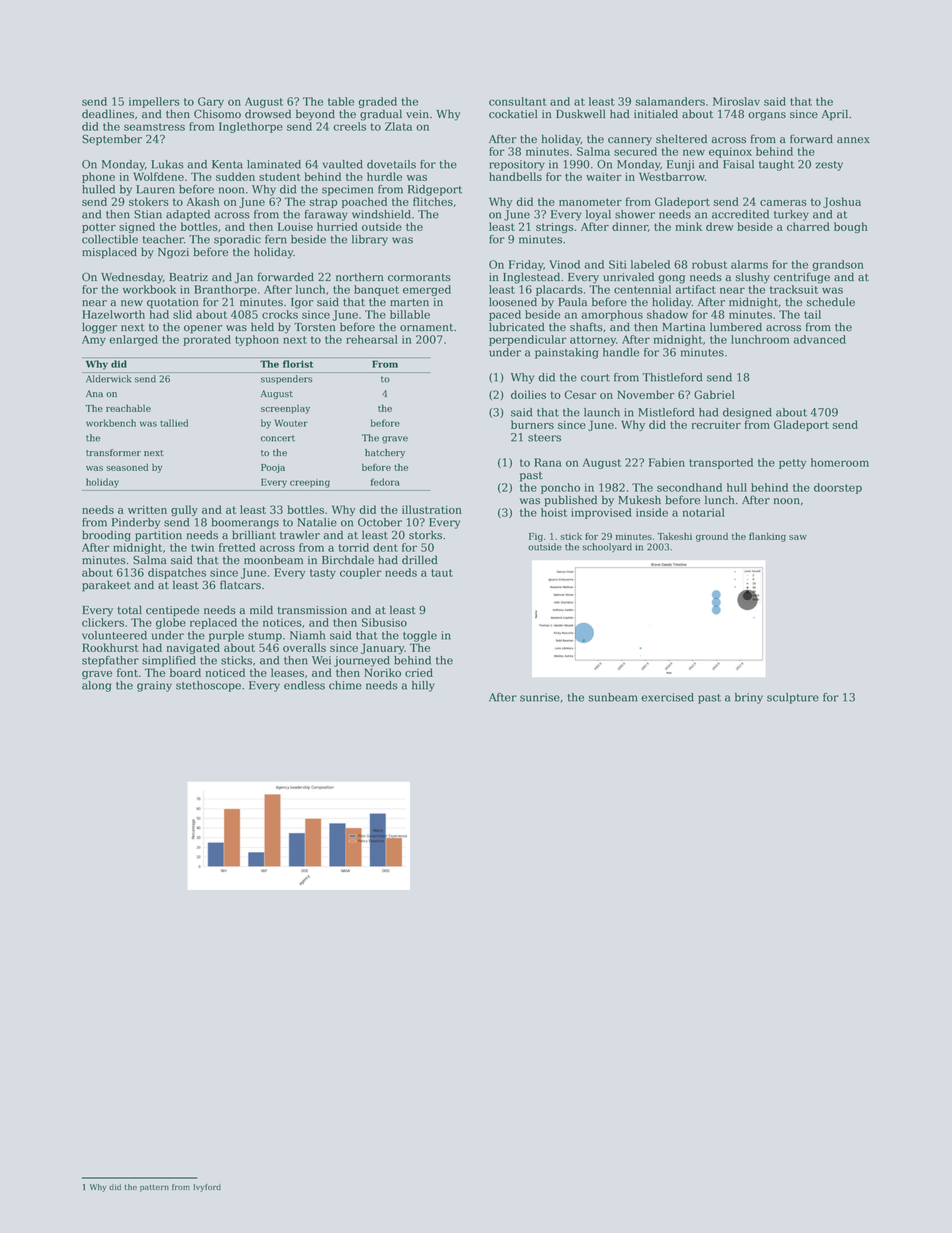  I want to click on Ivyford, so click(207, 1188).
